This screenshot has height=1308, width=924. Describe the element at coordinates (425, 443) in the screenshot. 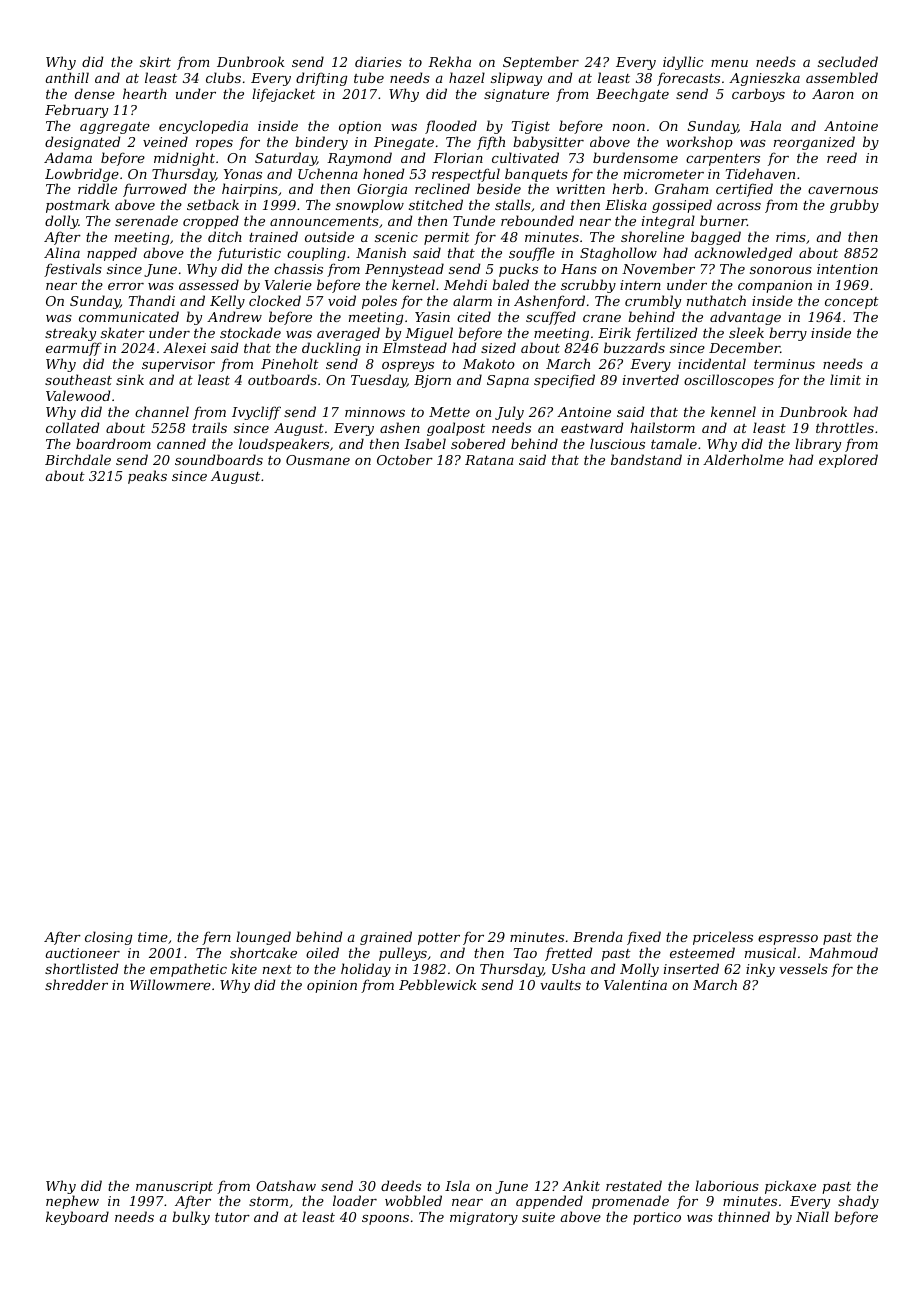

I see `Isabel` at that location.
